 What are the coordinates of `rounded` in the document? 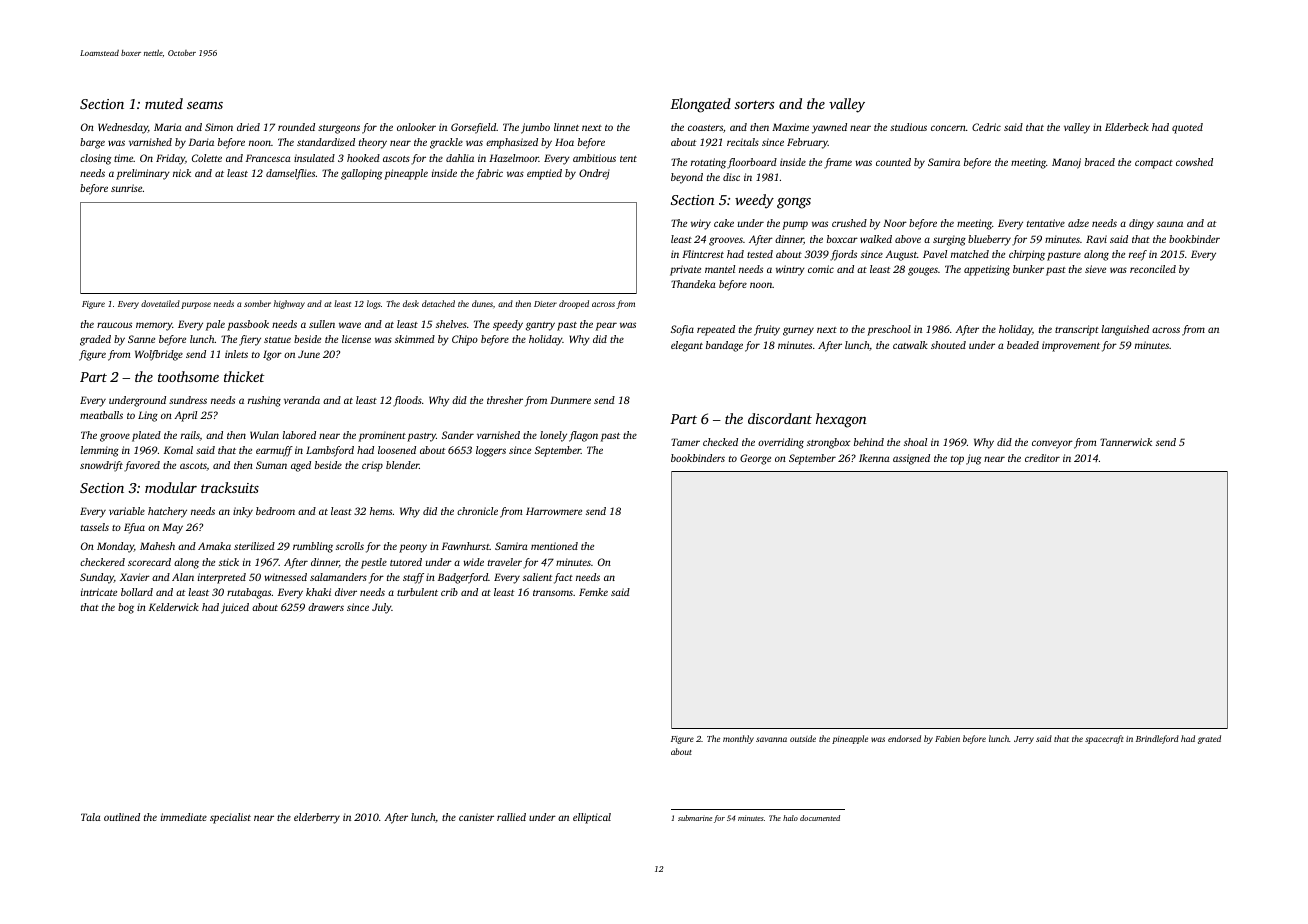 It's located at (296, 127).
